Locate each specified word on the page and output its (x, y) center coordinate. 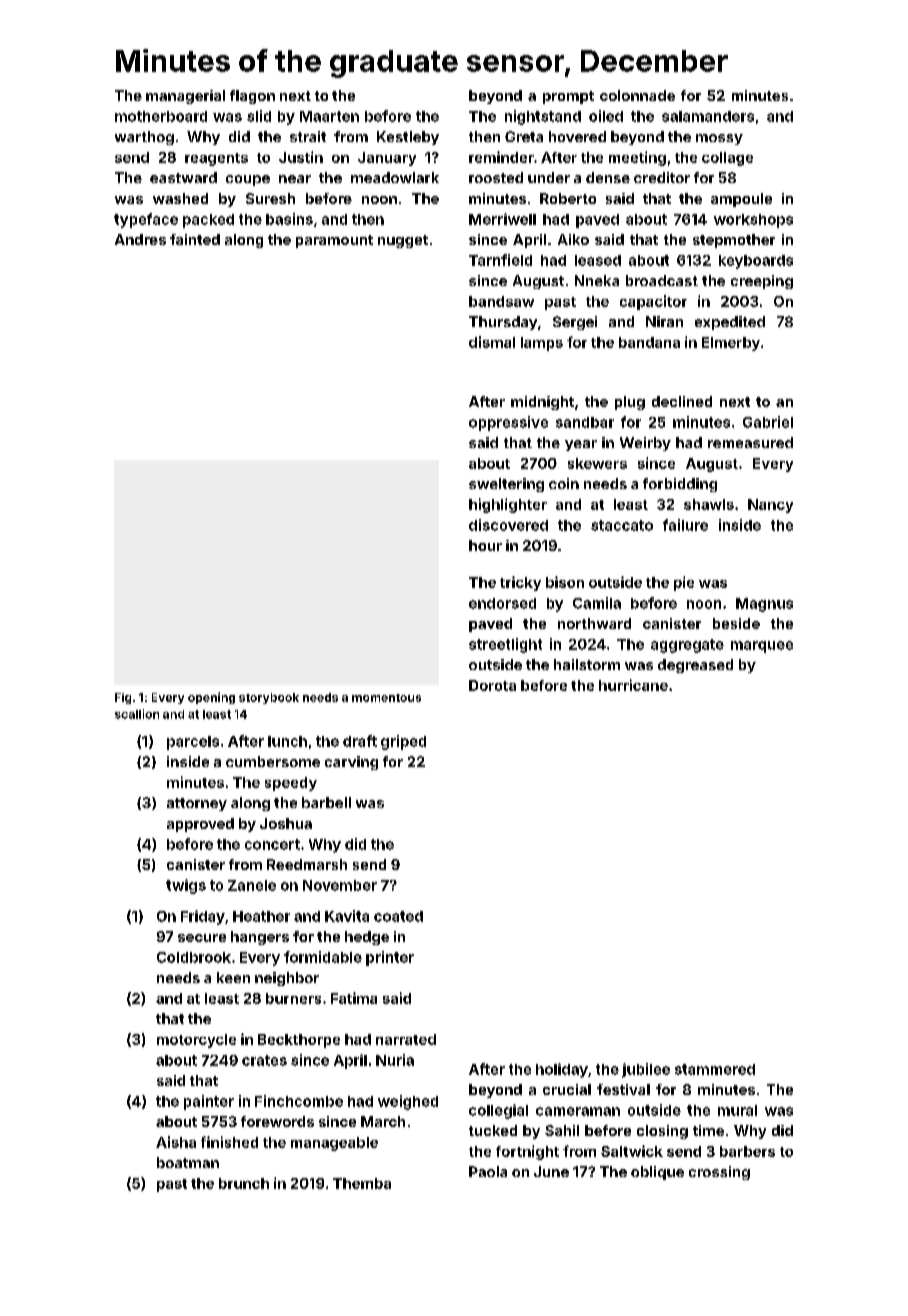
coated (398, 916)
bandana (649, 342)
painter (209, 1102)
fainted (195, 239)
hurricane (633, 685)
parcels (193, 743)
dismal (492, 342)
